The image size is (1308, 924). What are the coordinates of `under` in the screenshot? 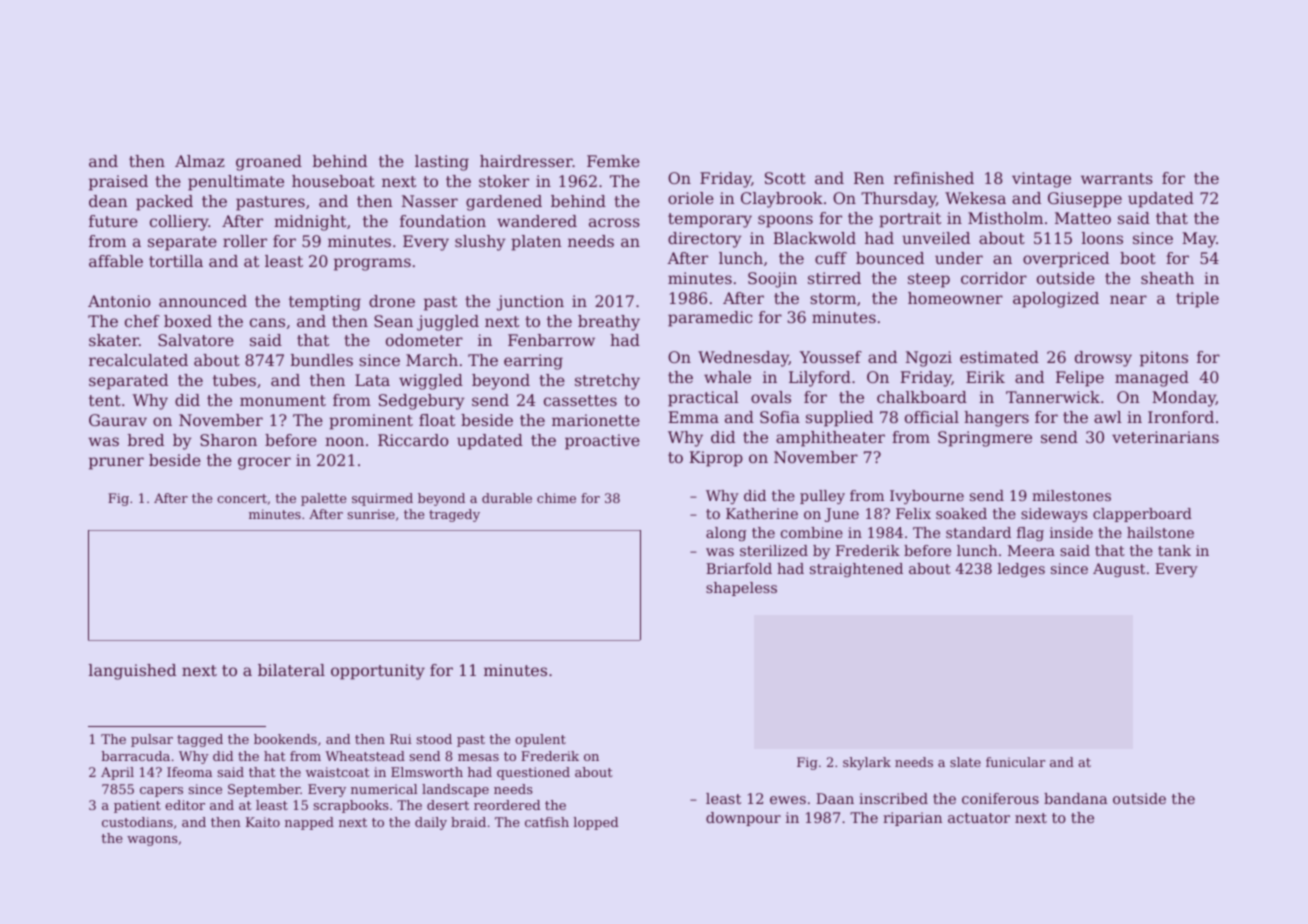 It's located at (959, 258).
